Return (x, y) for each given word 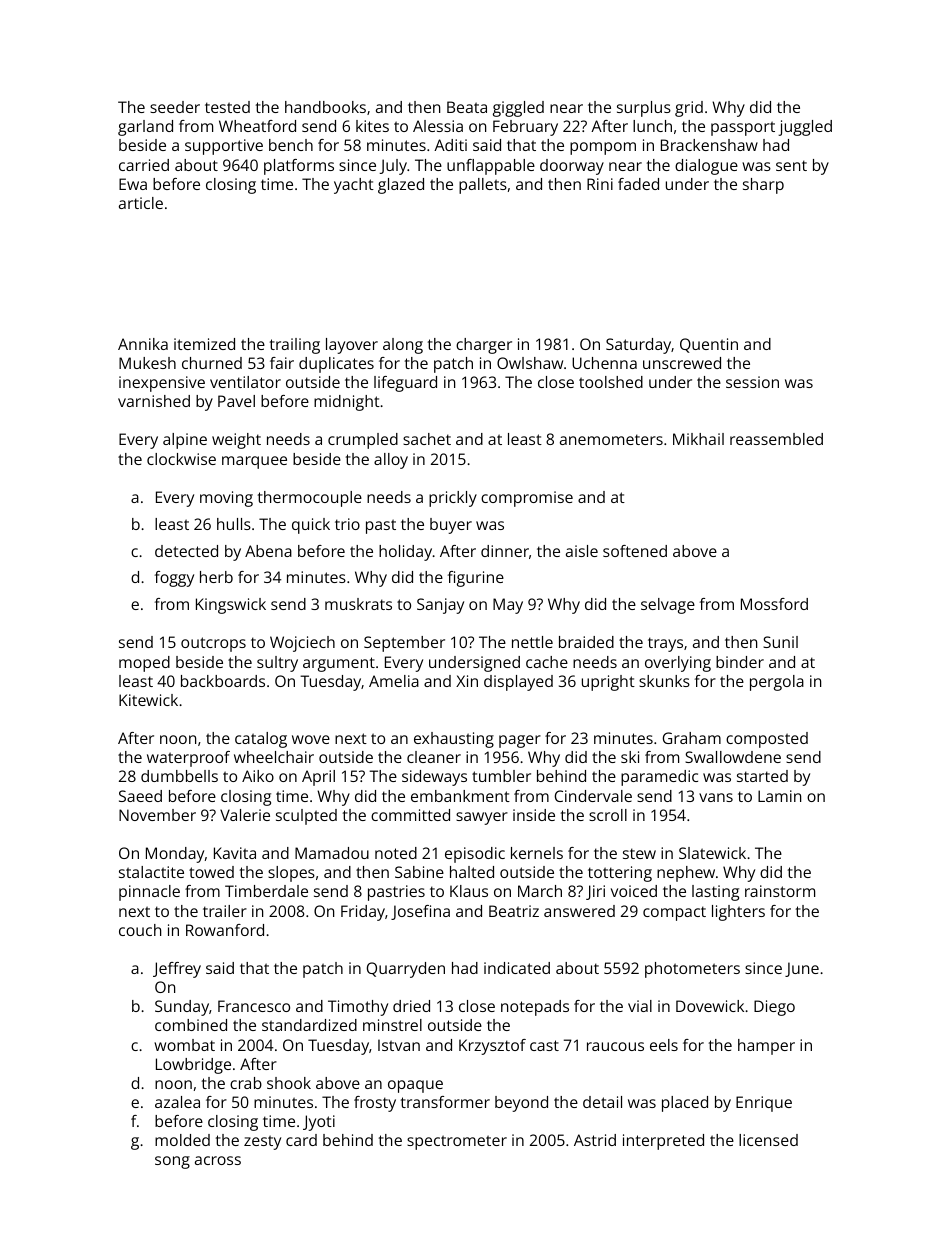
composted (767, 740)
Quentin (709, 345)
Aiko (258, 776)
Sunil (780, 642)
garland (145, 128)
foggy (174, 579)
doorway (572, 167)
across (218, 1160)
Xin (467, 681)
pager (520, 741)
